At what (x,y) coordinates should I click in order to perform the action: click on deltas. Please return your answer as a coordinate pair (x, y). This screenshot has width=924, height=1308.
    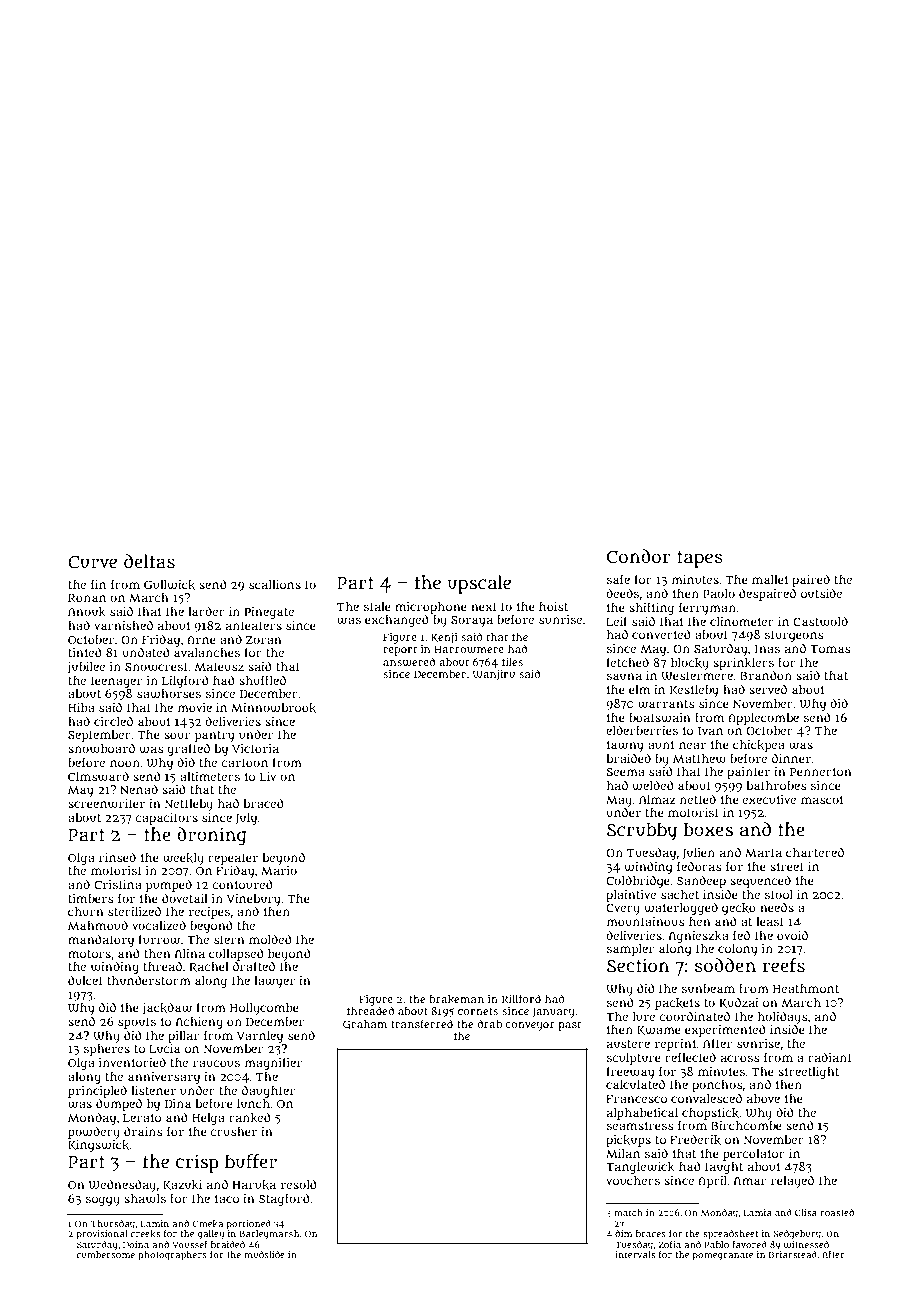
    Looking at the image, I should click on (149, 561).
